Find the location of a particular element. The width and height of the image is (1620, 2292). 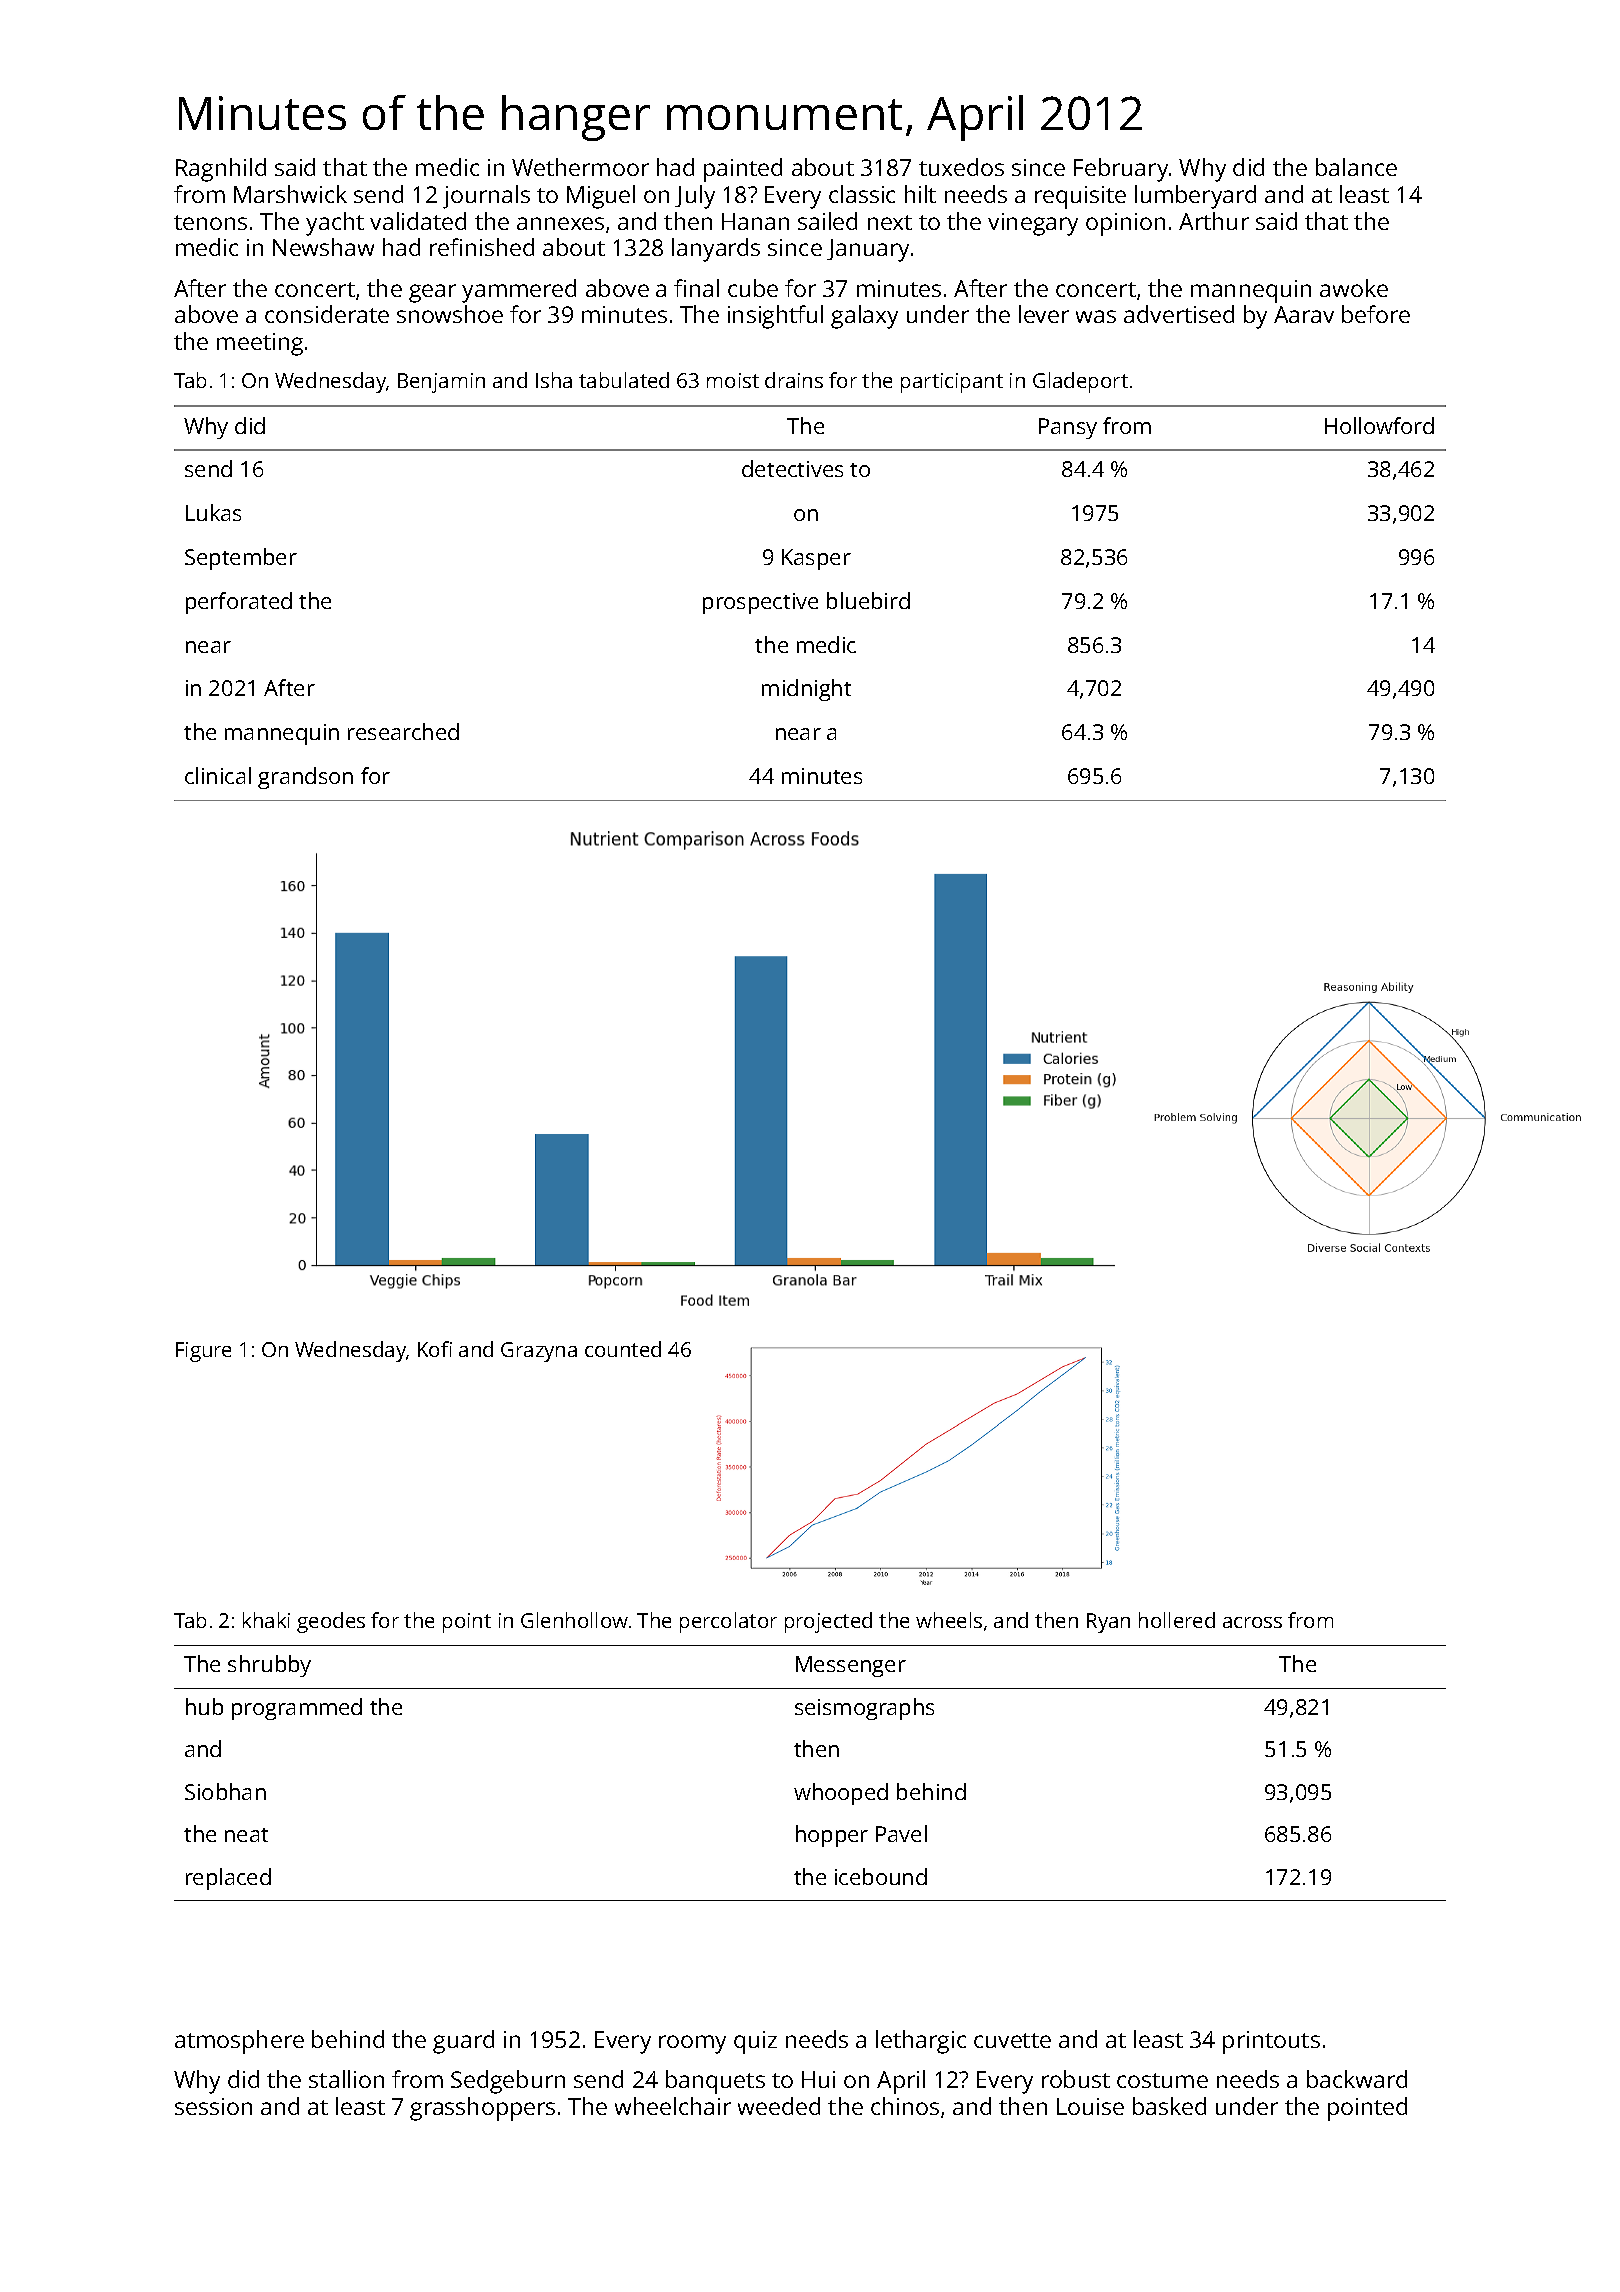

Pansy is located at coordinates (1068, 428).
